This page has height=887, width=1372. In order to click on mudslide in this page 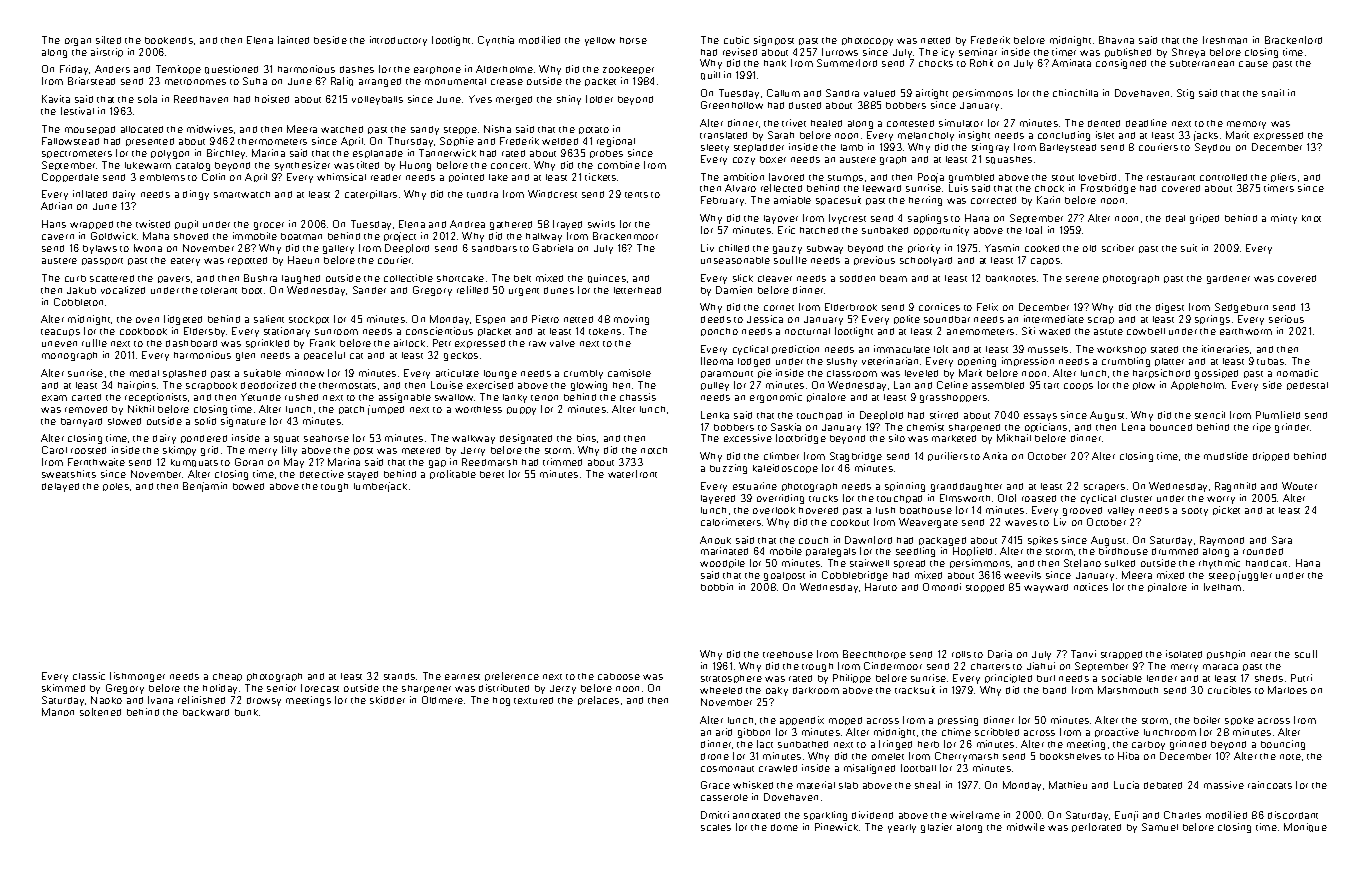, I will do `click(1226, 456)`.
